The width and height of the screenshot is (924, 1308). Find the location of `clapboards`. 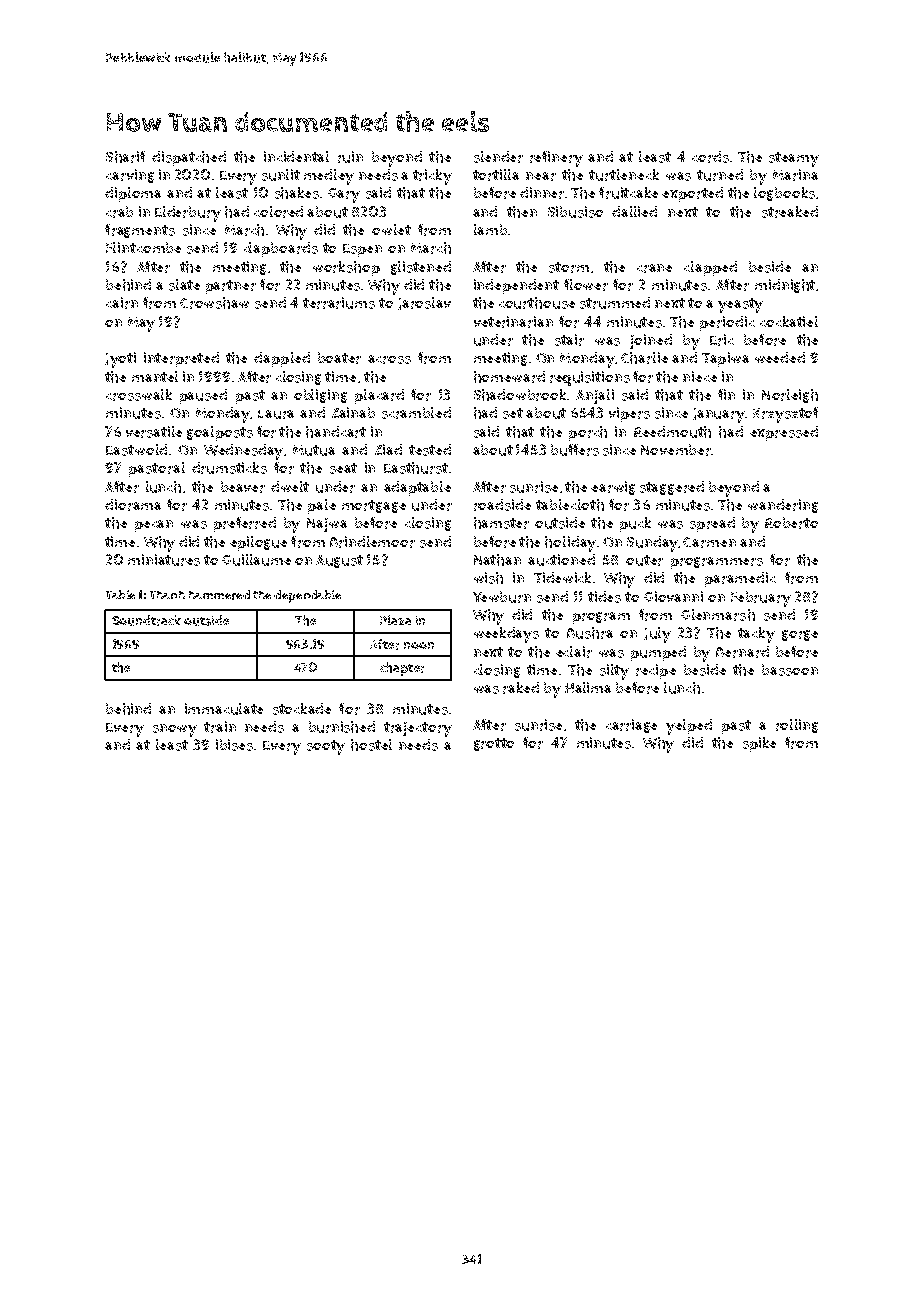

clapboards is located at coordinates (281, 249).
